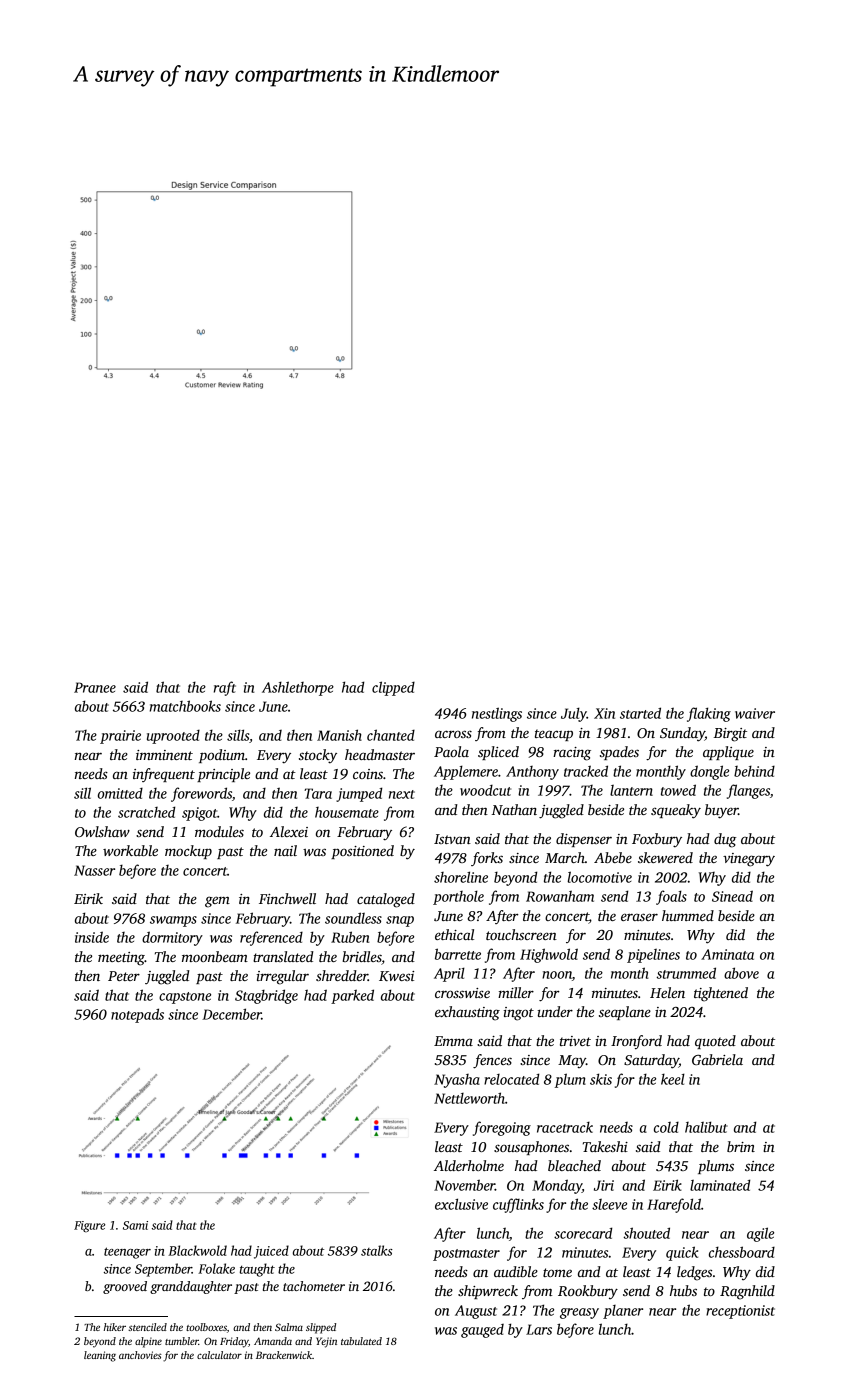 Image resolution: width=849 pixels, height=1400 pixels. What do you see at coordinates (755, 713) in the screenshot?
I see `waiver` at bounding box center [755, 713].
